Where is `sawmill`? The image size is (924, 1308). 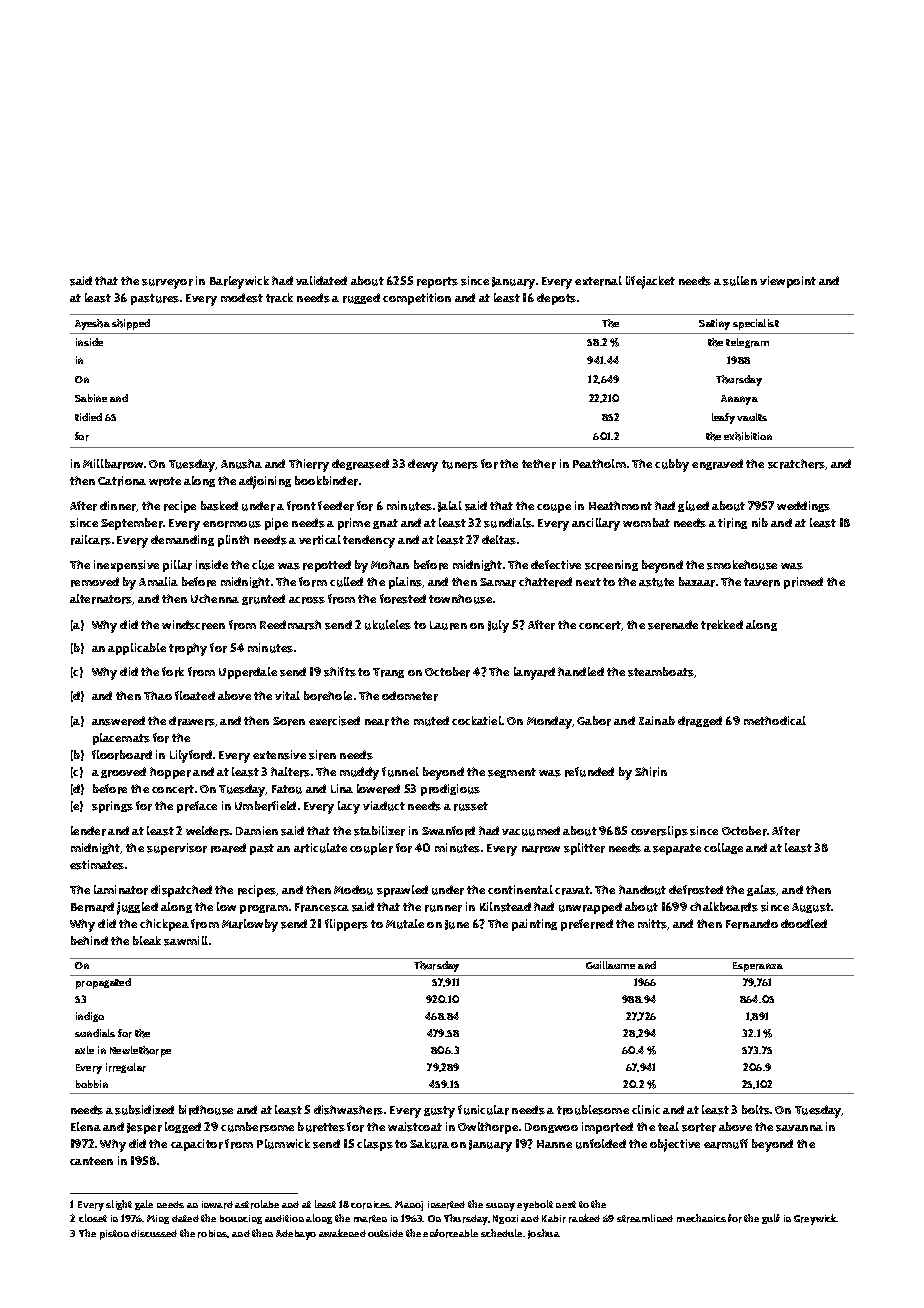
sawmill is located at coordinates (186, 941).
